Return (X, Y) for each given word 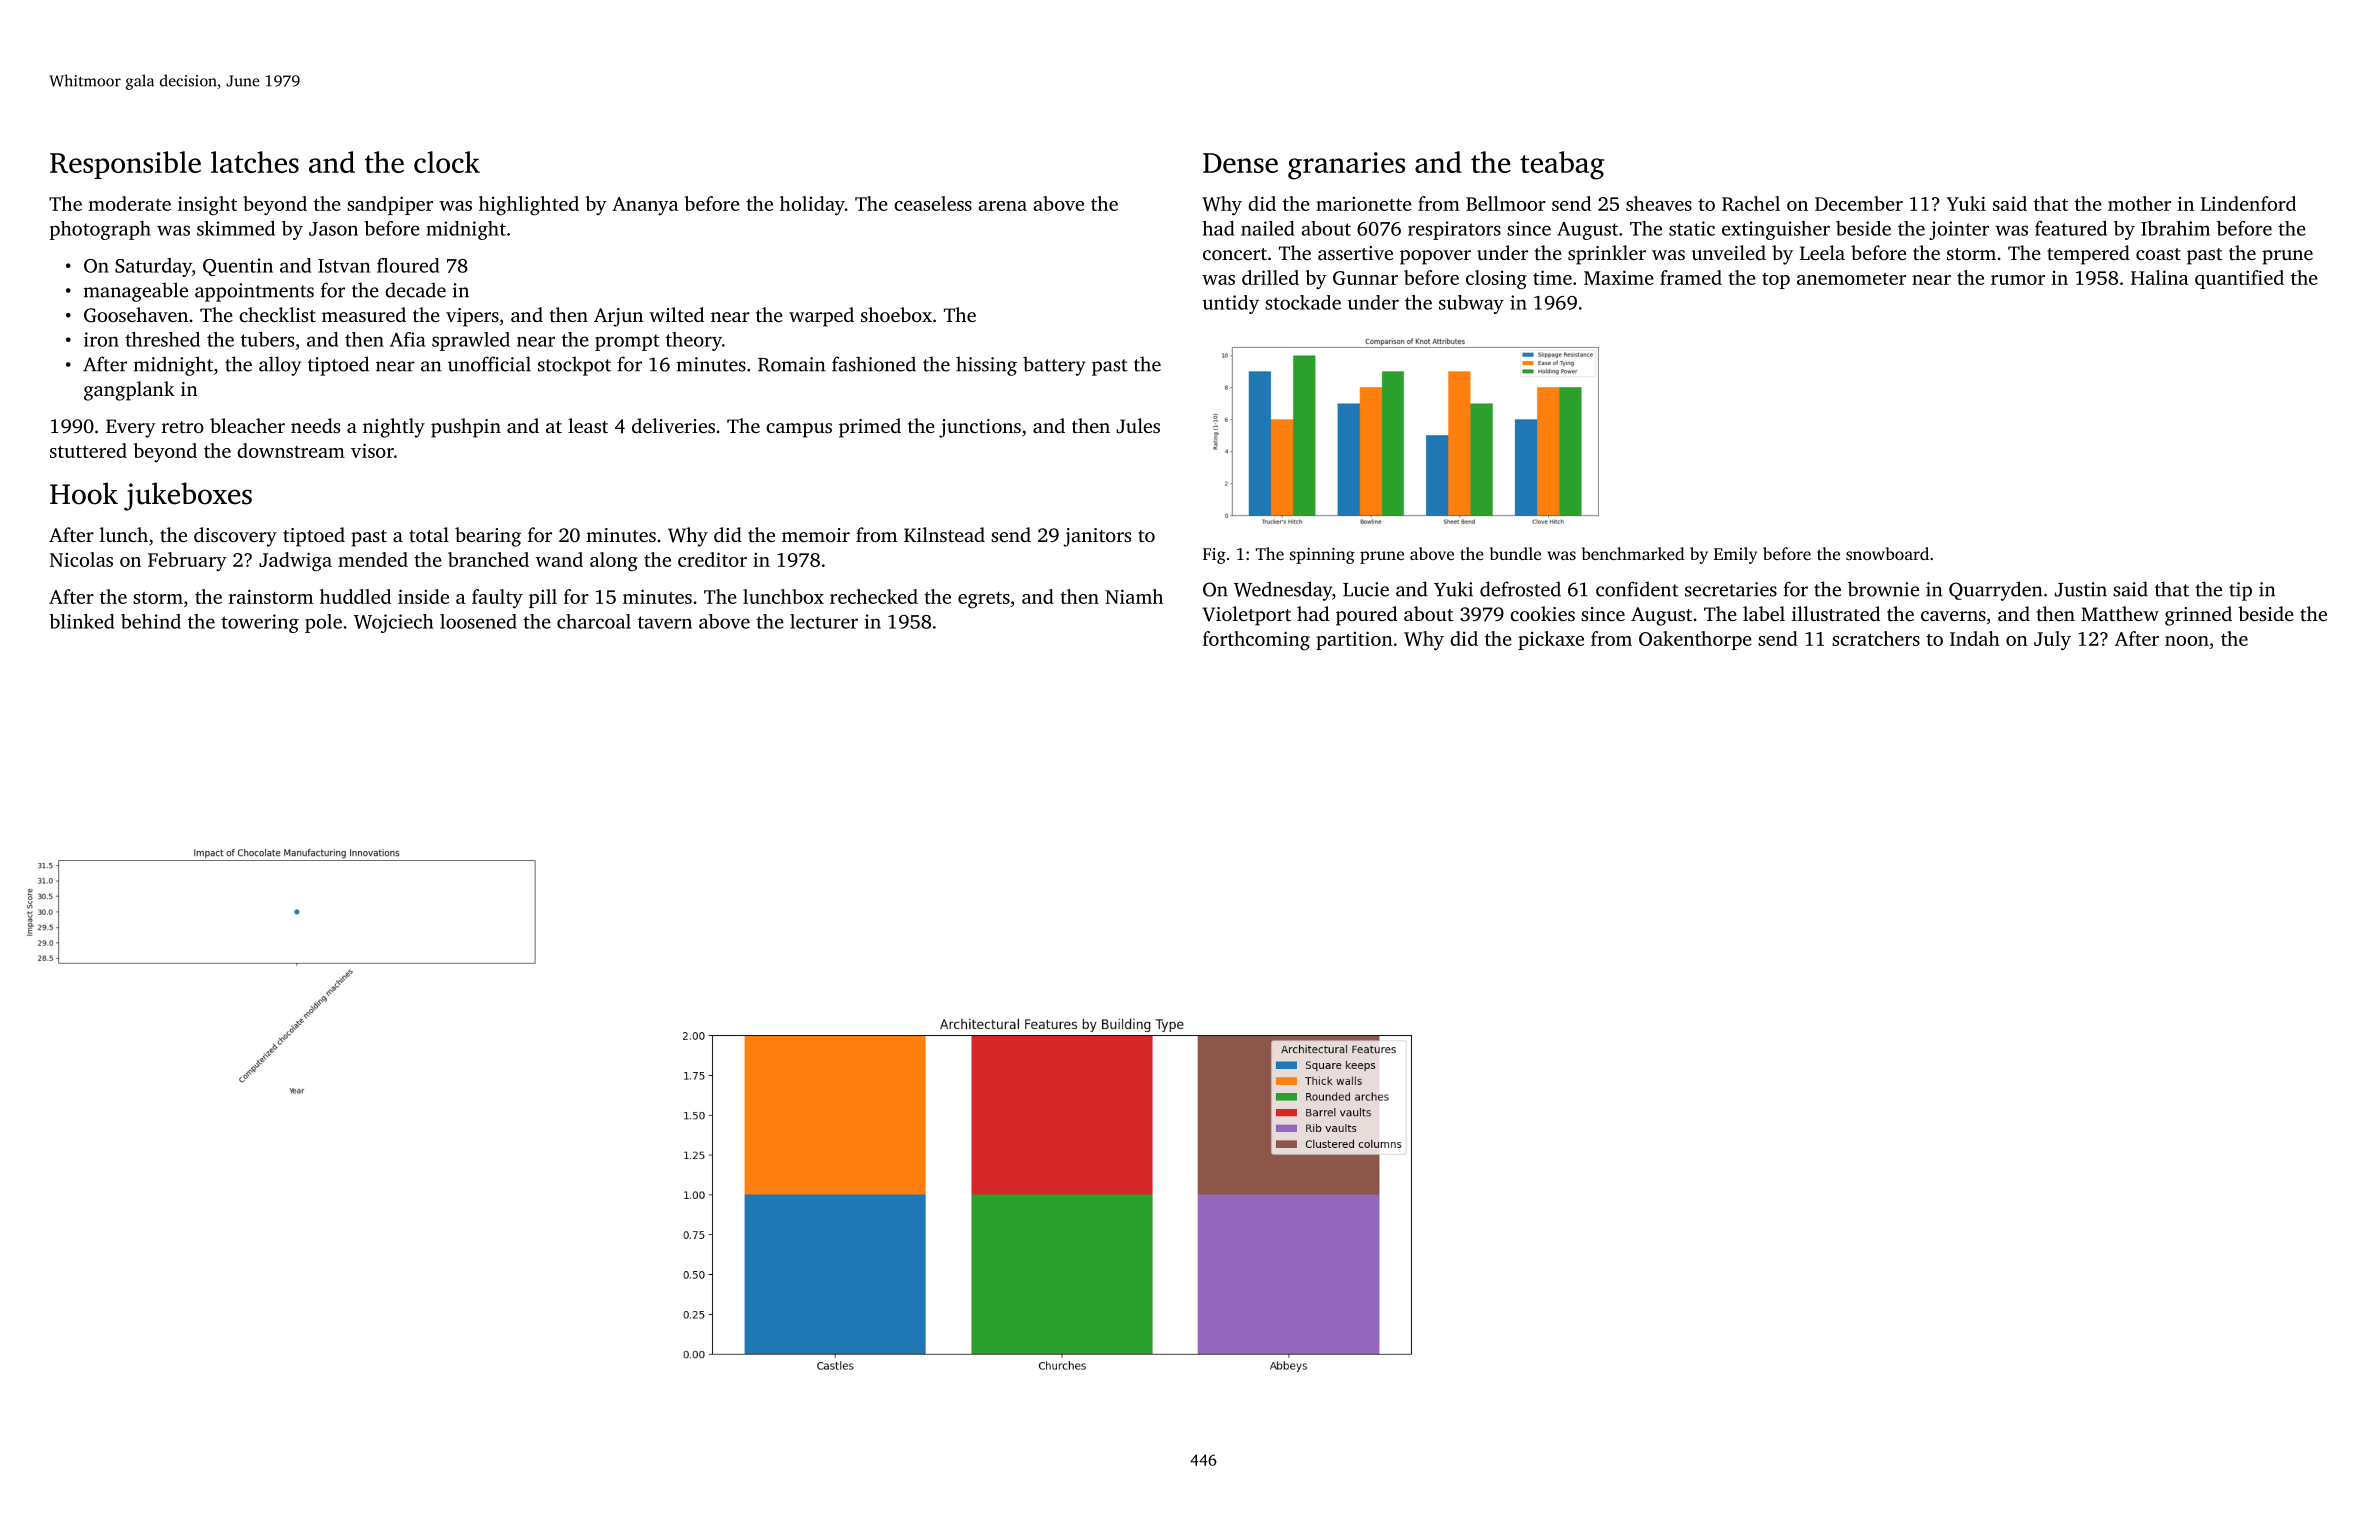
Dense (1240, 163)
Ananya (645, 206)
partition (1354, 640)
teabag (1562, 165)
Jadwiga (295, 562)
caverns (1953, 616)
